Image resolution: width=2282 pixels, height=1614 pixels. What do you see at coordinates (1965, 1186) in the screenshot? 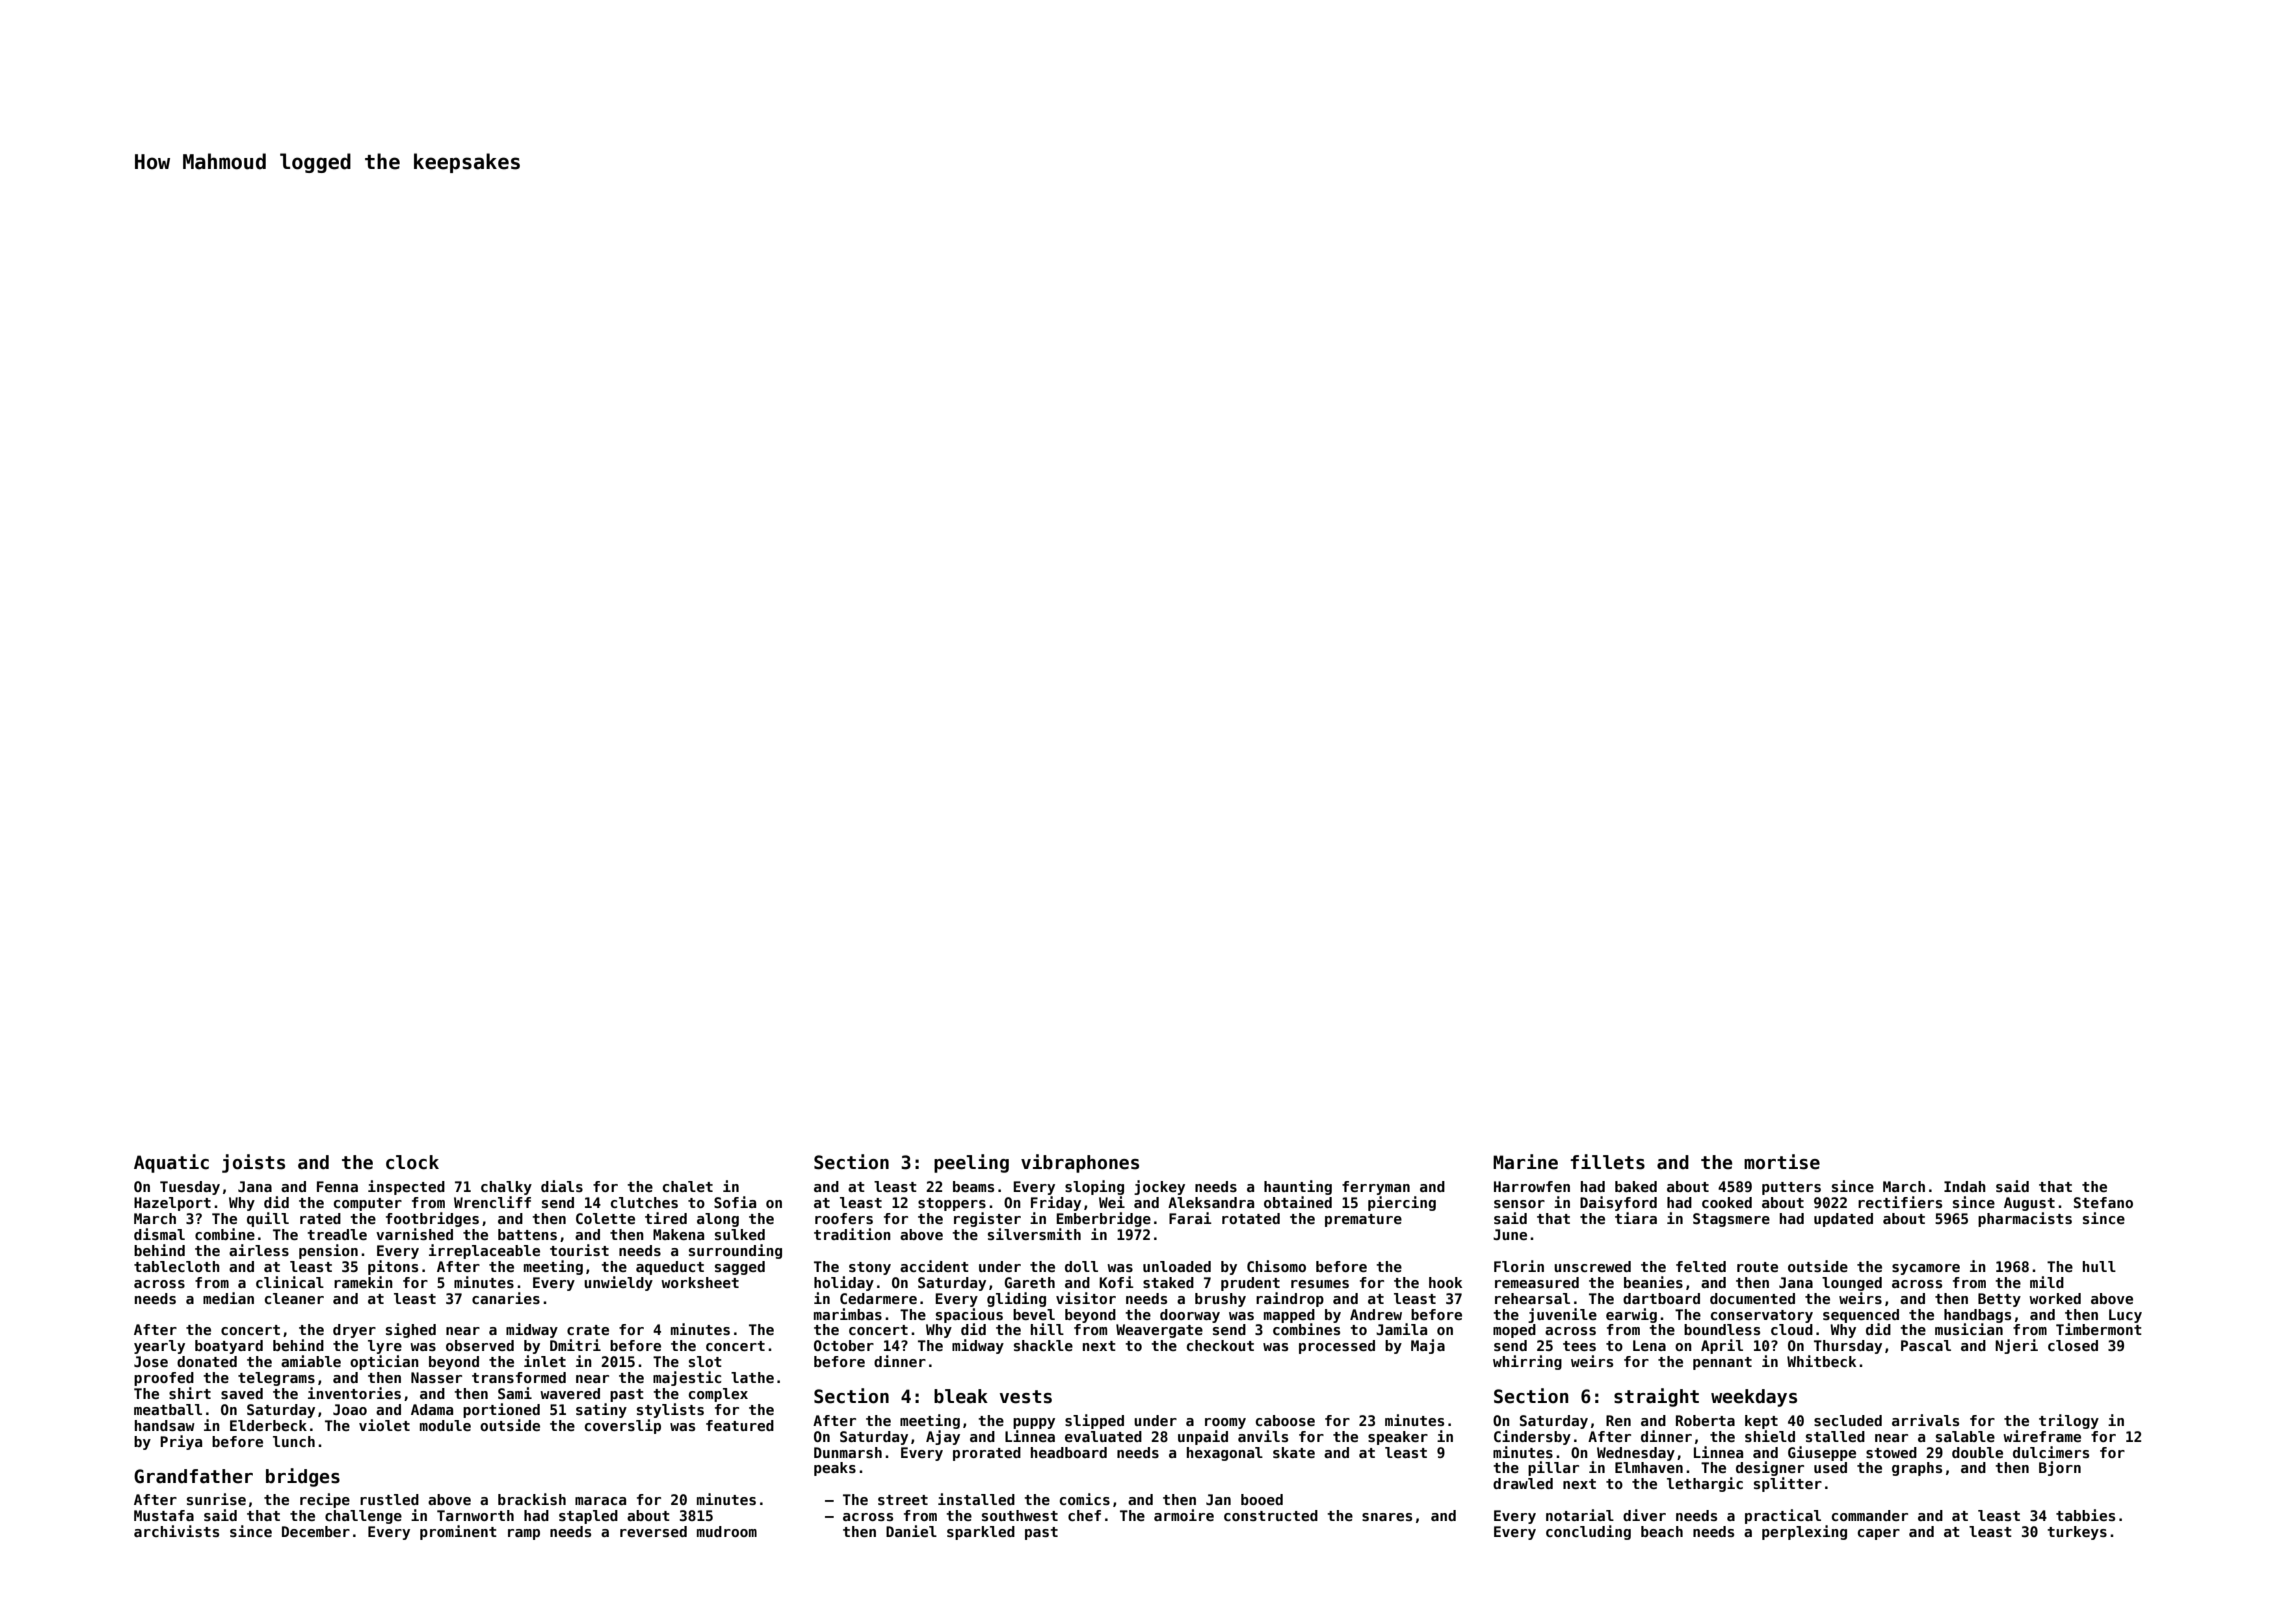
I see `Indah` at bounding box center [1965, 1186].
